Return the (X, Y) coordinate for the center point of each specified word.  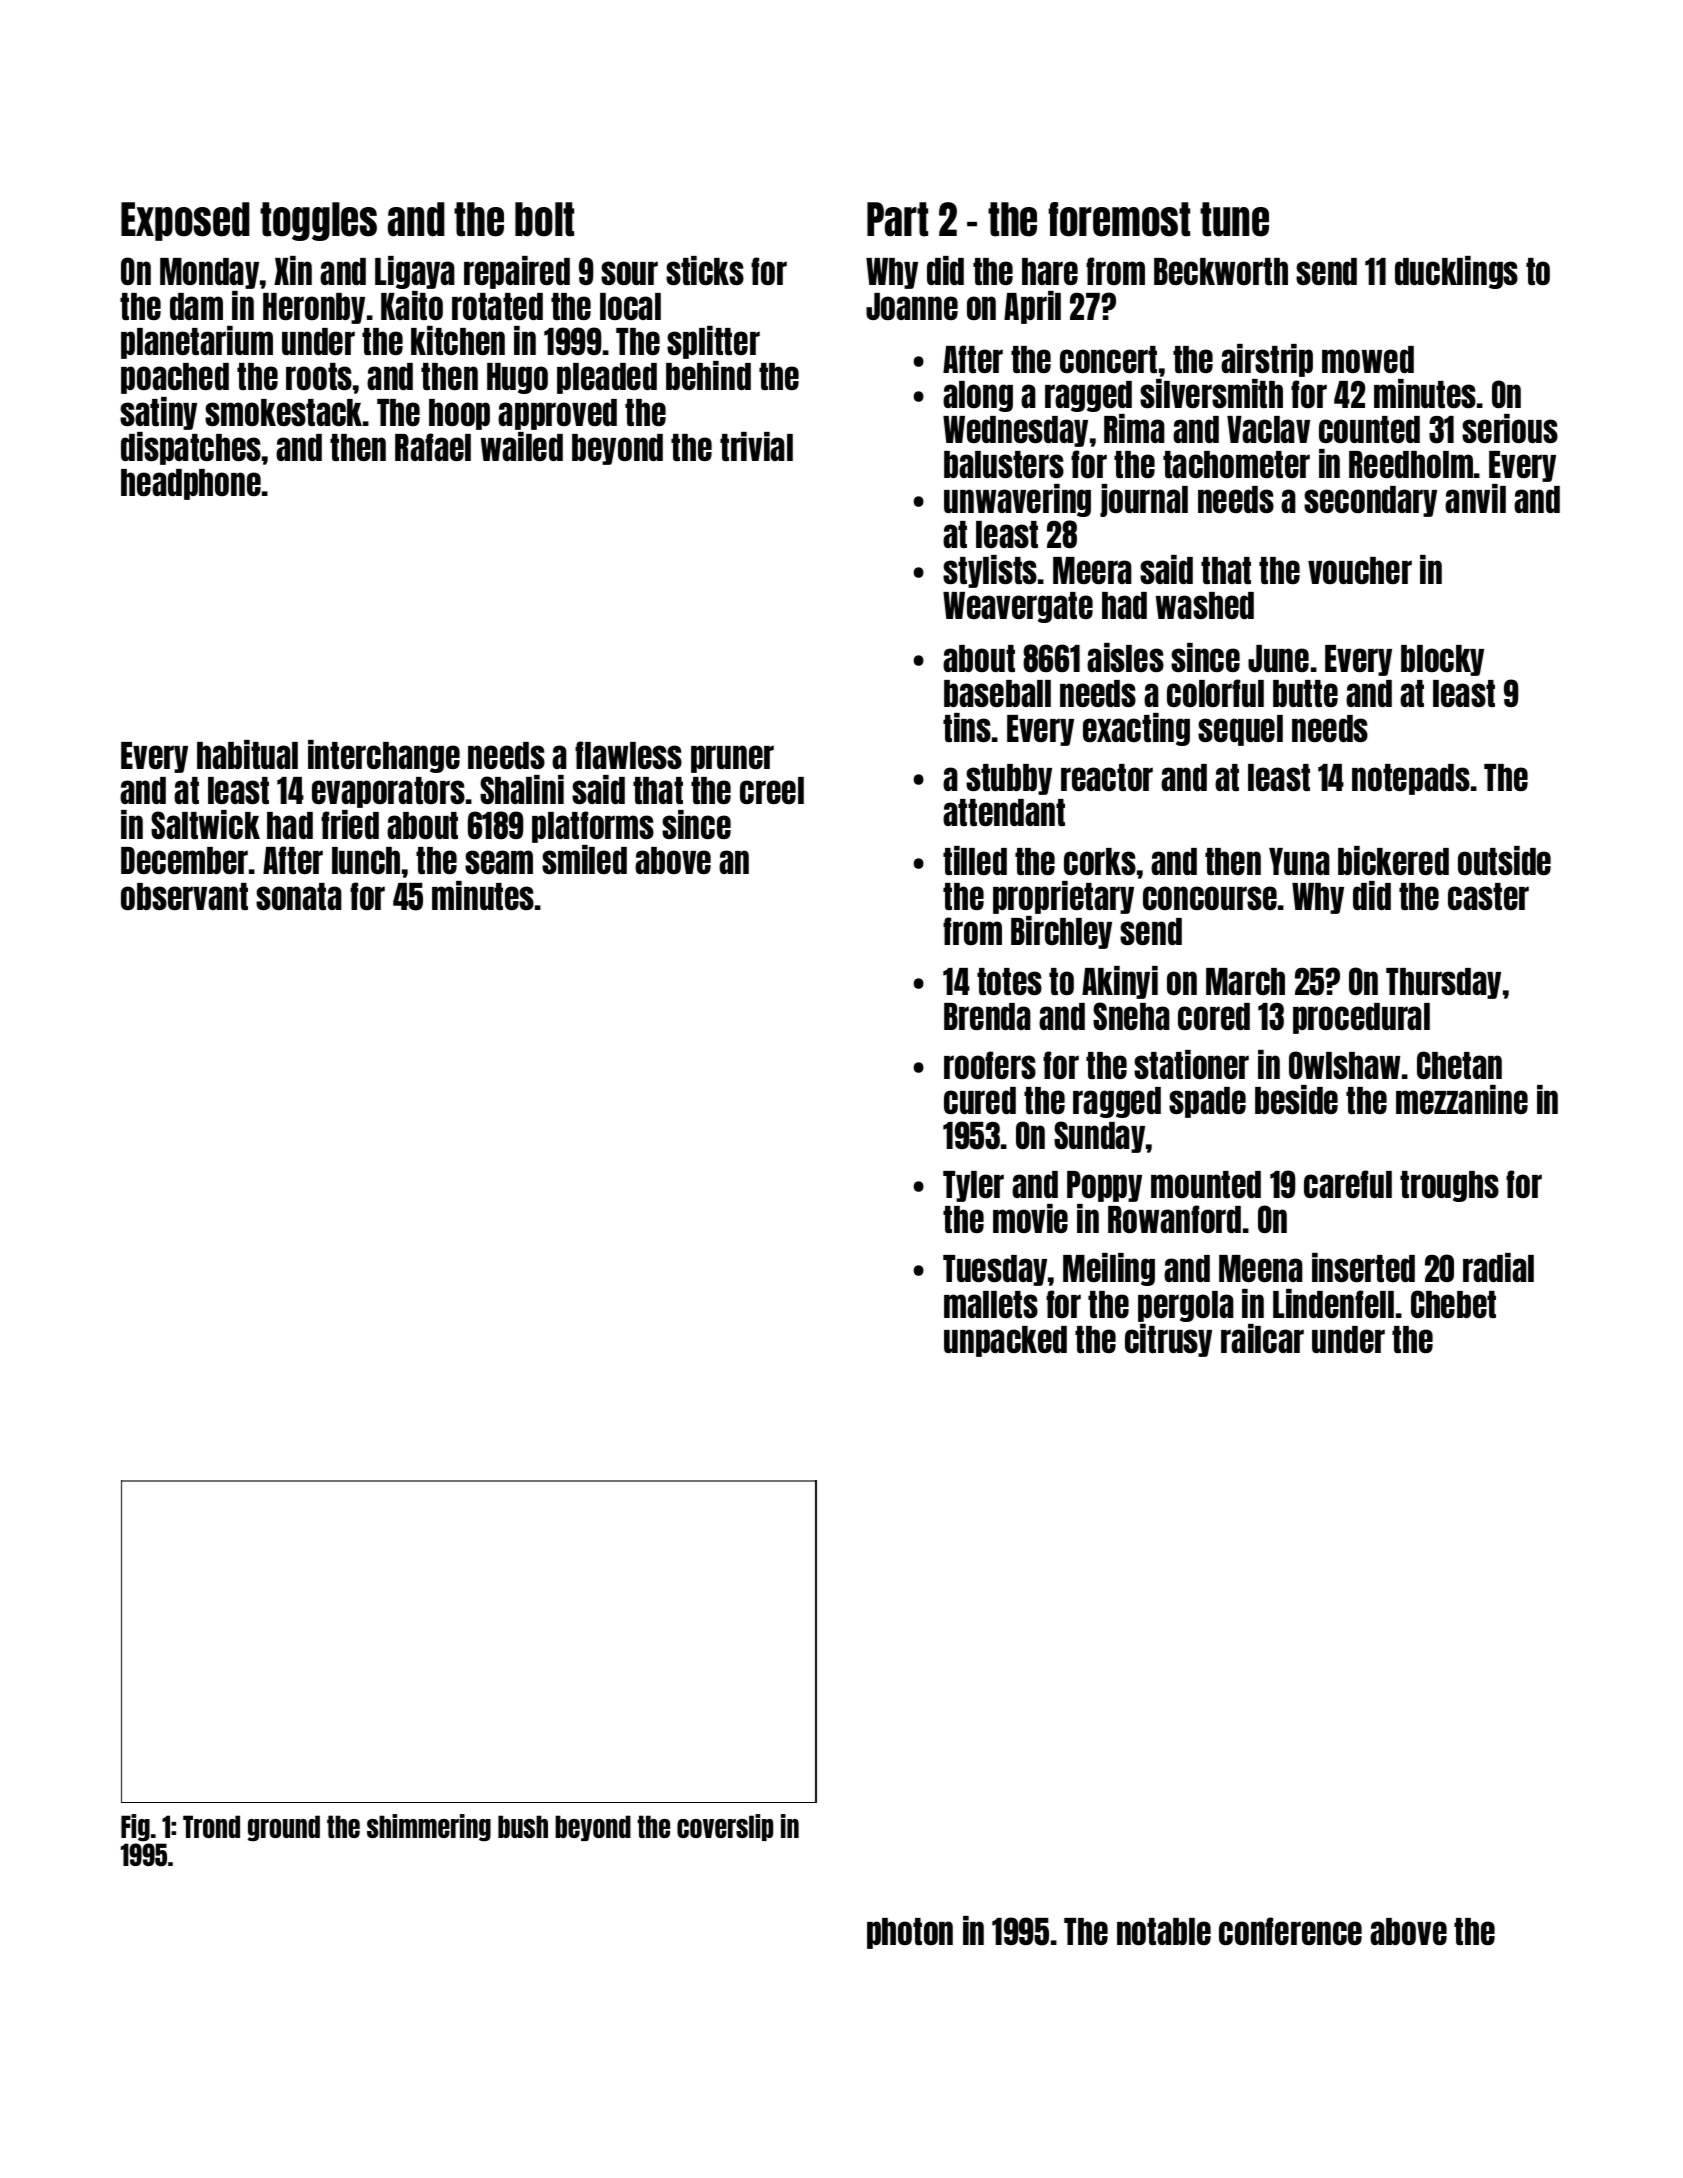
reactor (1107, 777)
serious (1510, 428)
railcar (1262, 1338)
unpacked (1005, 1341)
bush (523, 1826)
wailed (522, 446)
